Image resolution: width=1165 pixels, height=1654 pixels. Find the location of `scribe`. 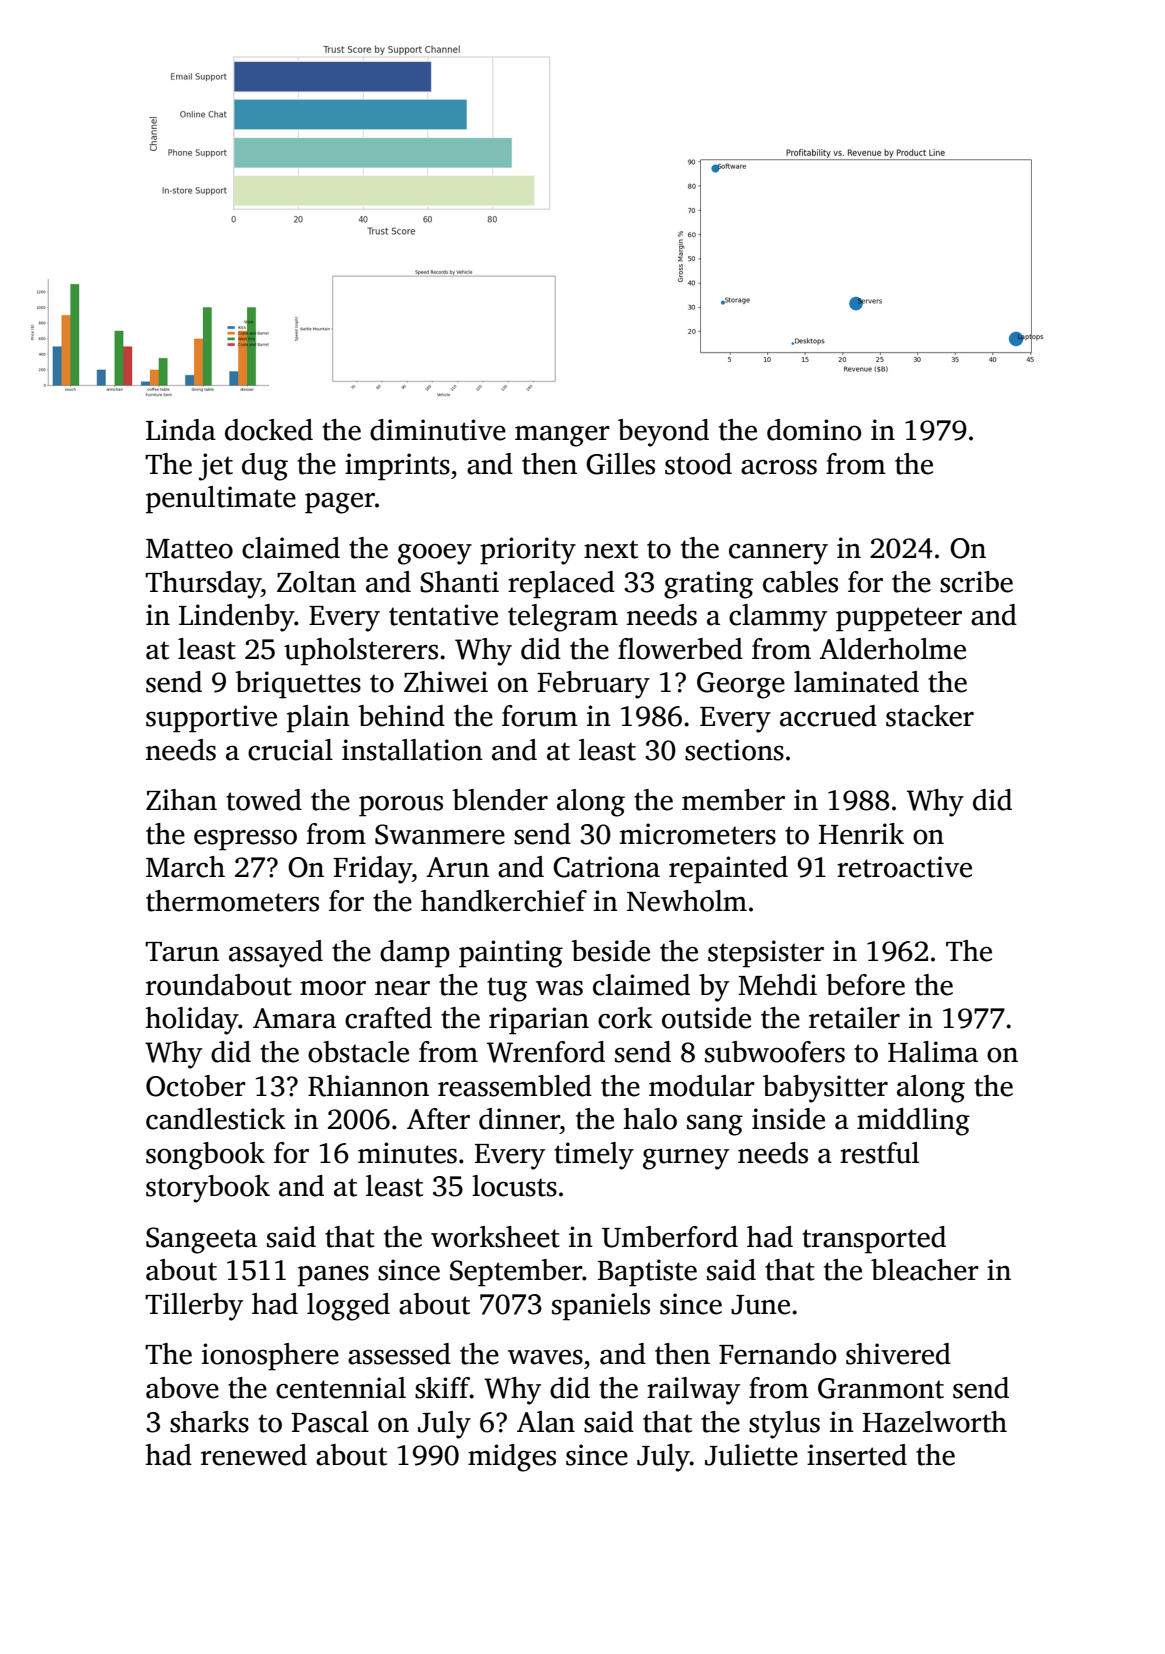

scribe is located at coordinates (976, 582).
